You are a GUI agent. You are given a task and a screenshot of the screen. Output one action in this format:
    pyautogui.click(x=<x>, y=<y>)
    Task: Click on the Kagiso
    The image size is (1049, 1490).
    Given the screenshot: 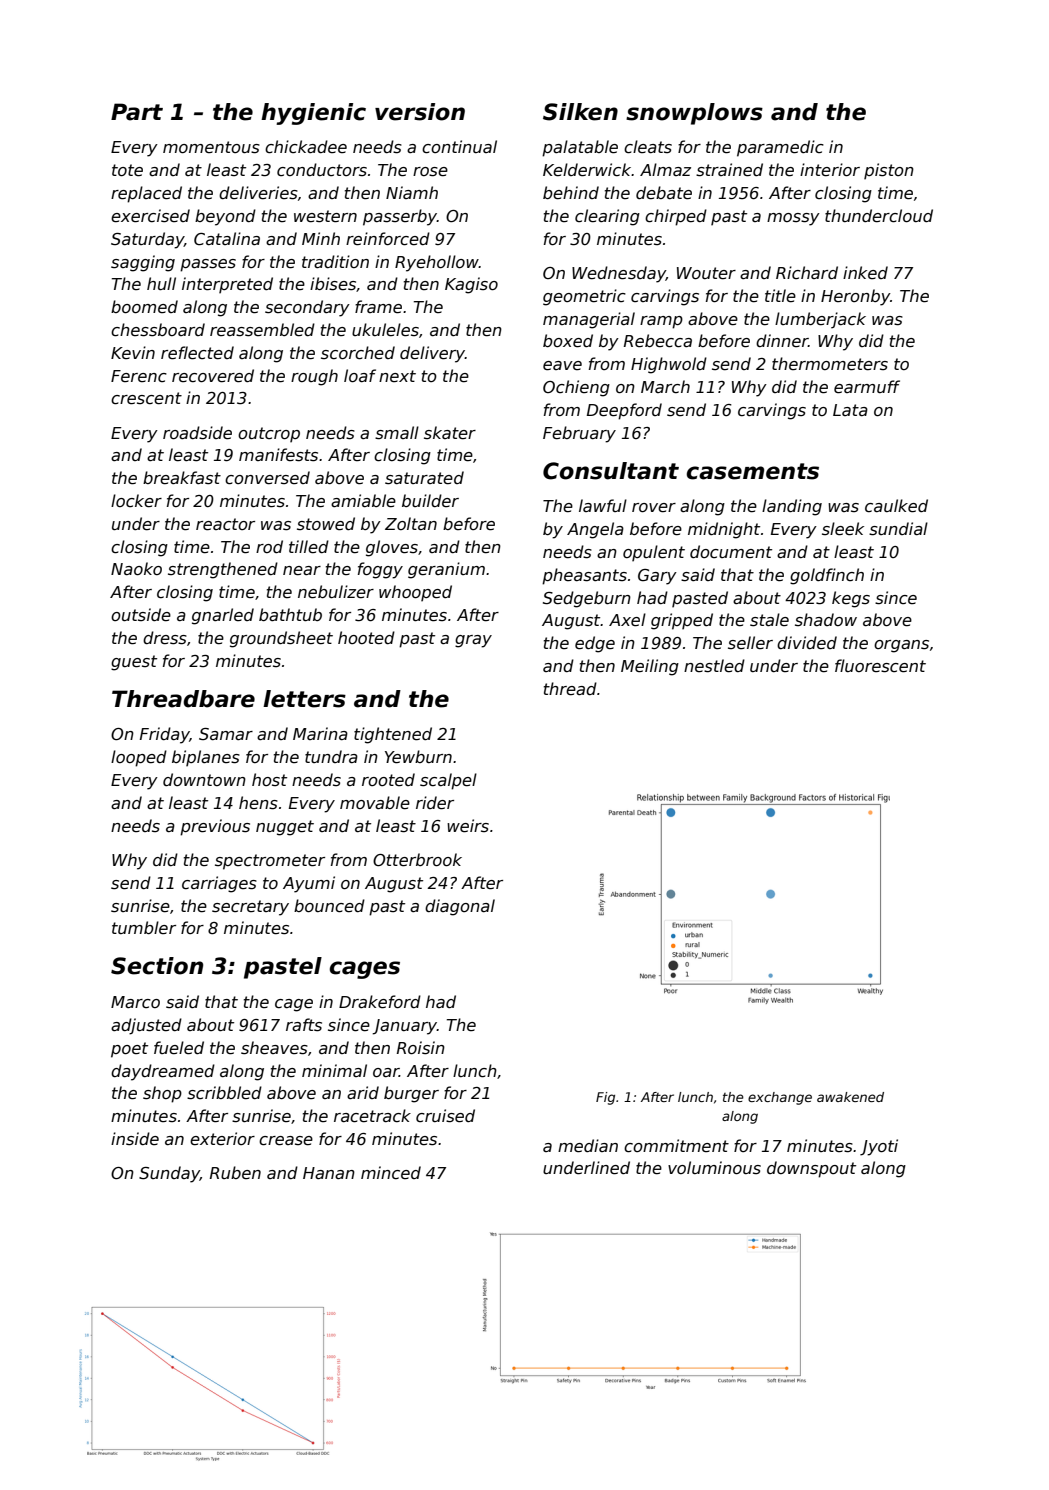 What is the action you would take?
    pyautogui.click(x=471, y=285)
